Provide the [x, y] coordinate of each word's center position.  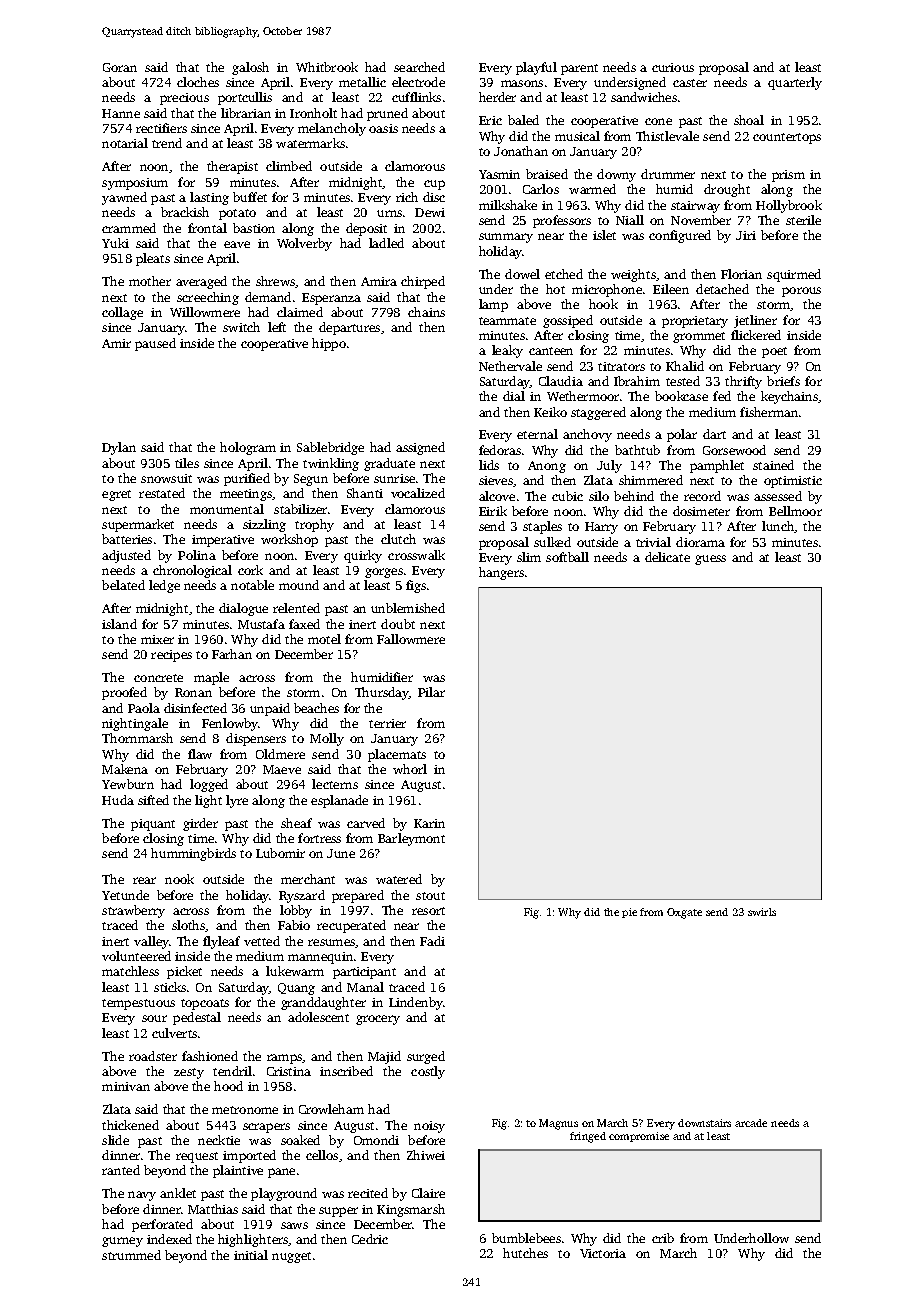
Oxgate [684, 913]
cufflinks [416, 97]
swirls [762, 912]
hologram [248, 448]
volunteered [136, 956]
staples [542, 527]
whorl [410, 769]
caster [690, 83]
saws [294, 1225]
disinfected [195, 708]
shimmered [651, 480]
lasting [209, 198]
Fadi [432, 941]
